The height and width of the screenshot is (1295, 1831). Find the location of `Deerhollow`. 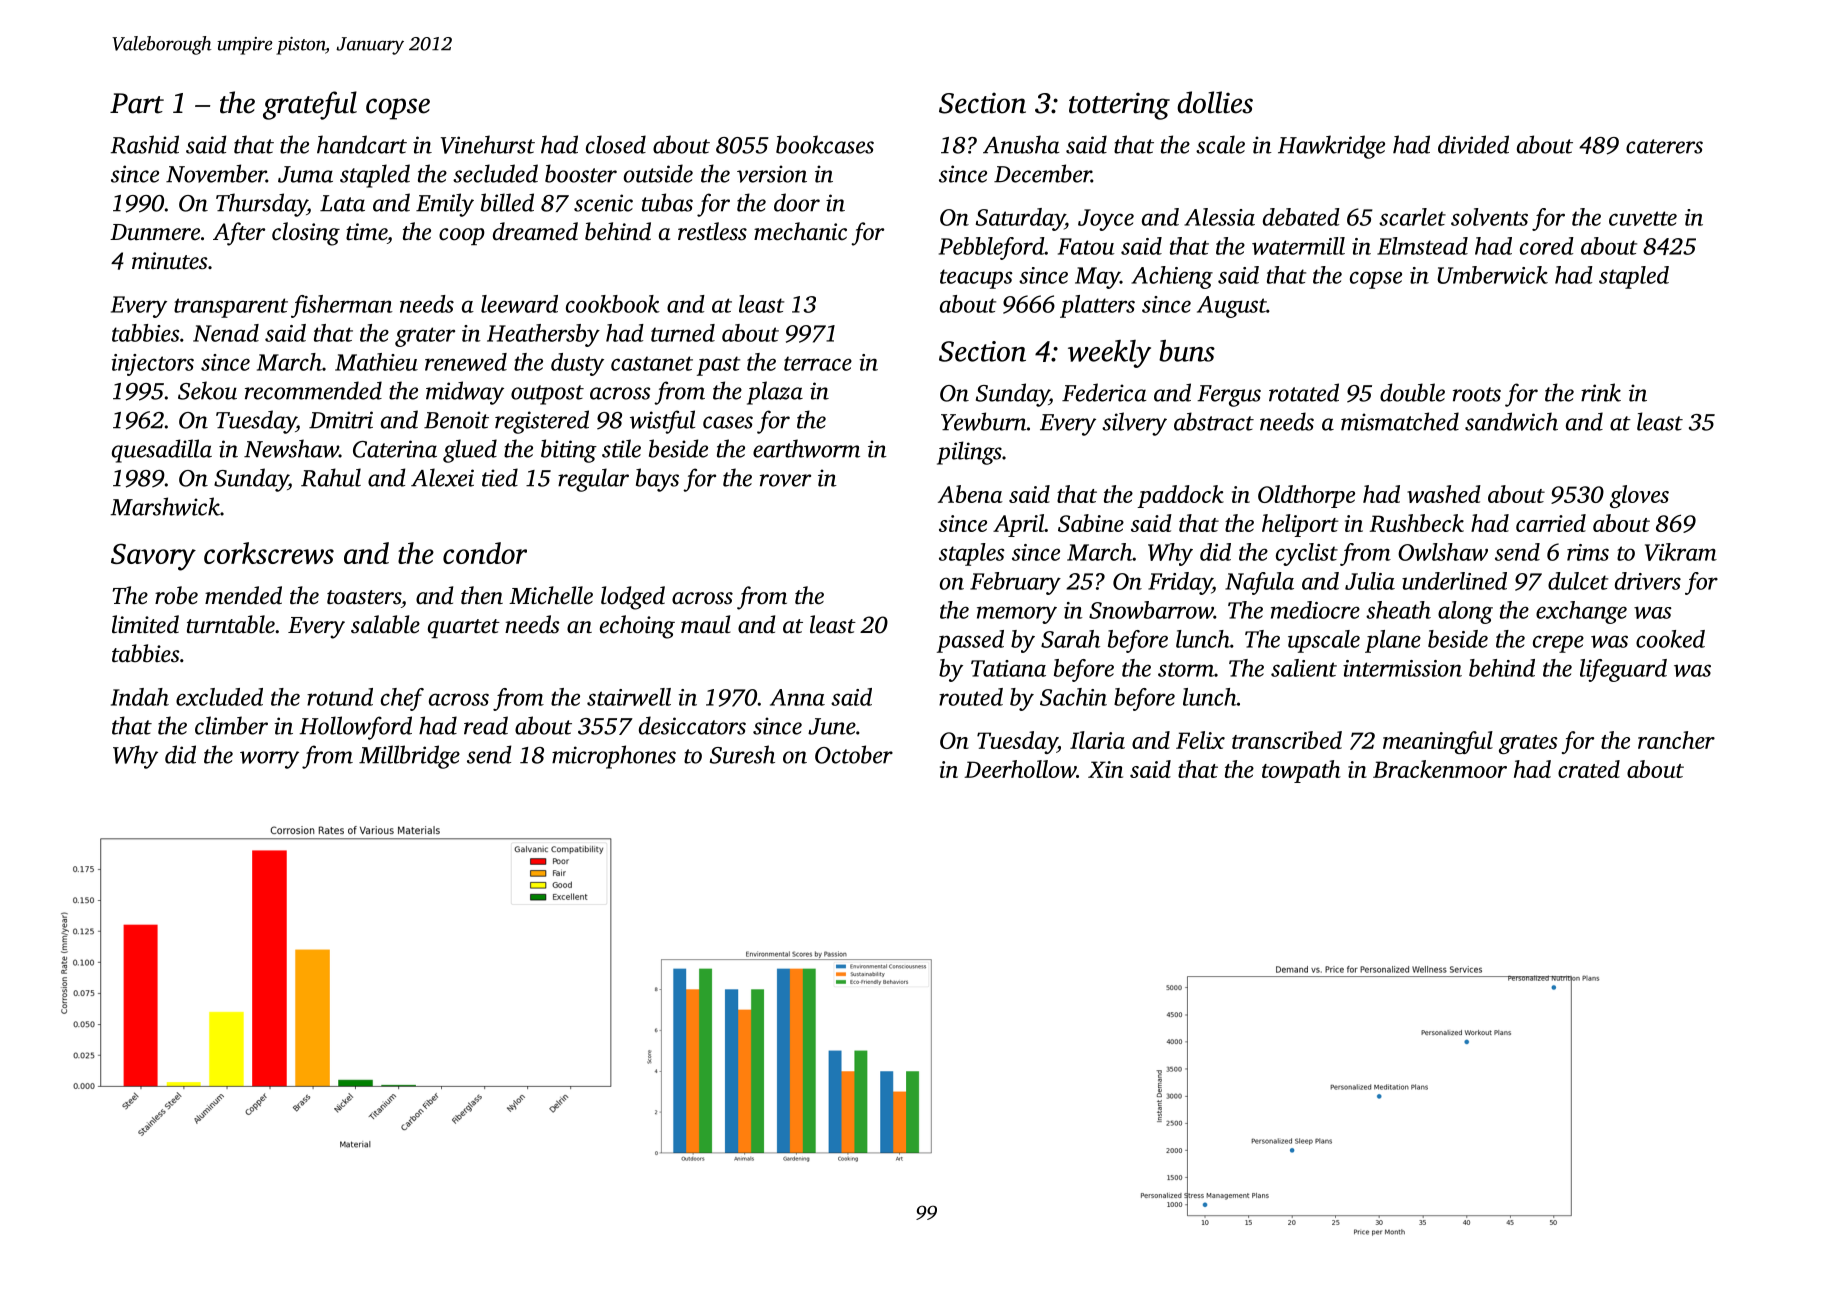

Deerhollow is located at coordinates (1020, 769).
